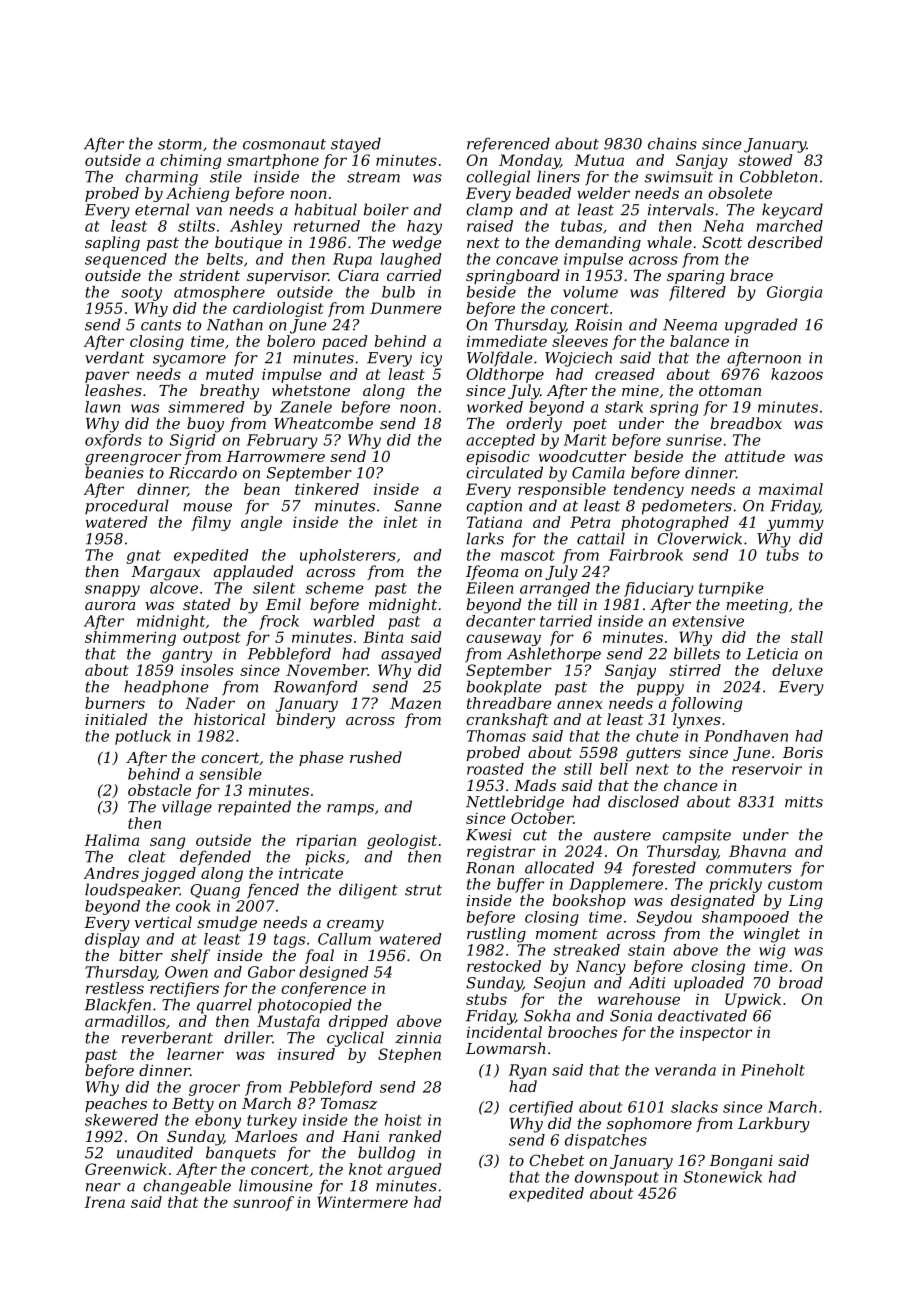  What do you see at coordinates (360, 1136) in the document?
I see `Hani` at bounding box center [360, 1136].
